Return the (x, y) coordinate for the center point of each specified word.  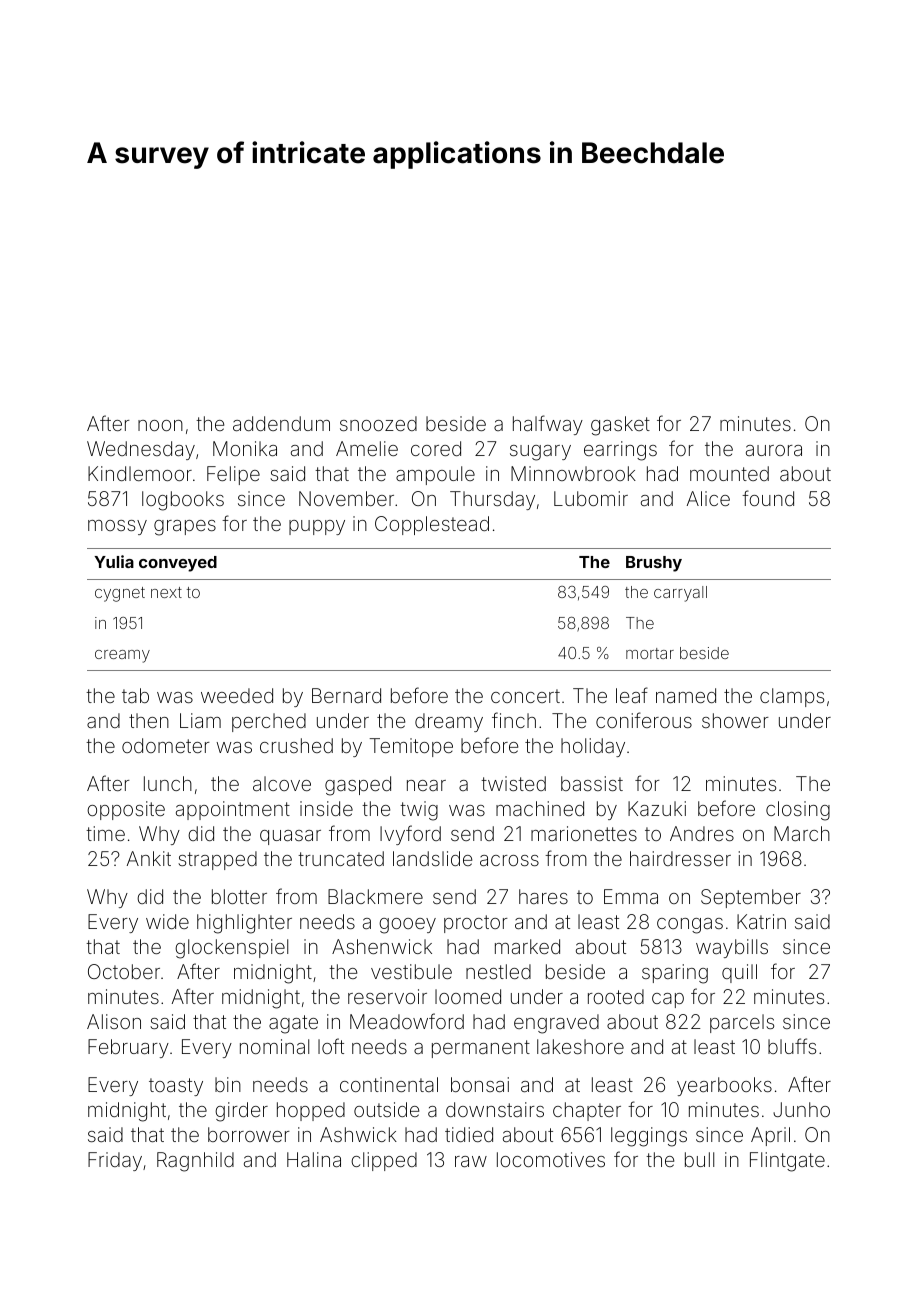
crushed (296, 745)
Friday (115, 1161)
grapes (185, 528)
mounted (729, 473)
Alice (708, 498)
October (124, 971)
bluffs (792, 1046)
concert (525, 696)
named (686, 695)
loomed (468, 996)
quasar (290, 837)
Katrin (761, 921)
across (509, 860)
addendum (281, 423)
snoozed (378, 423)
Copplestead (432, 525)
